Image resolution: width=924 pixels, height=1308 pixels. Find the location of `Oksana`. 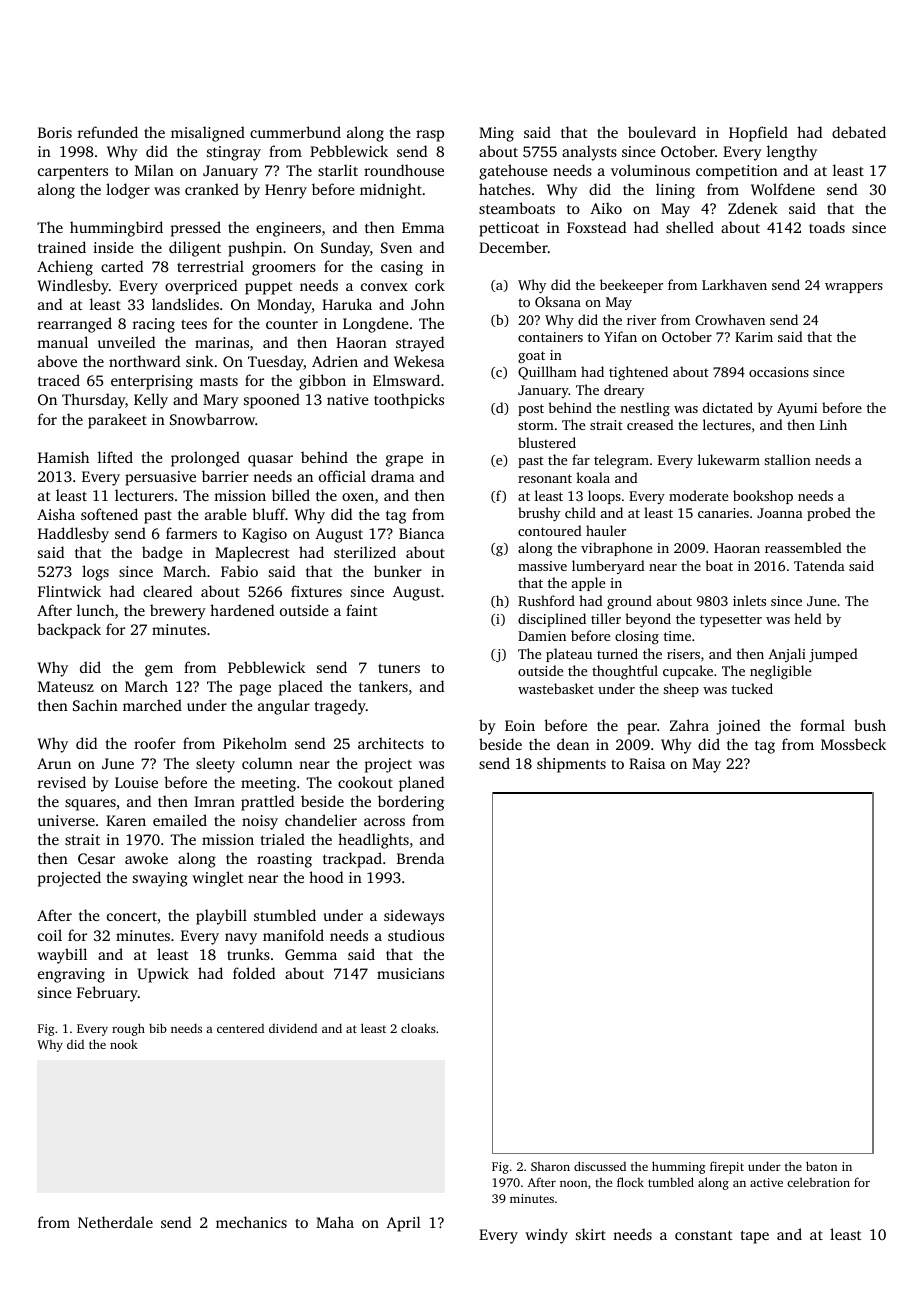

Oksana is located at coordinates (558, 301).
